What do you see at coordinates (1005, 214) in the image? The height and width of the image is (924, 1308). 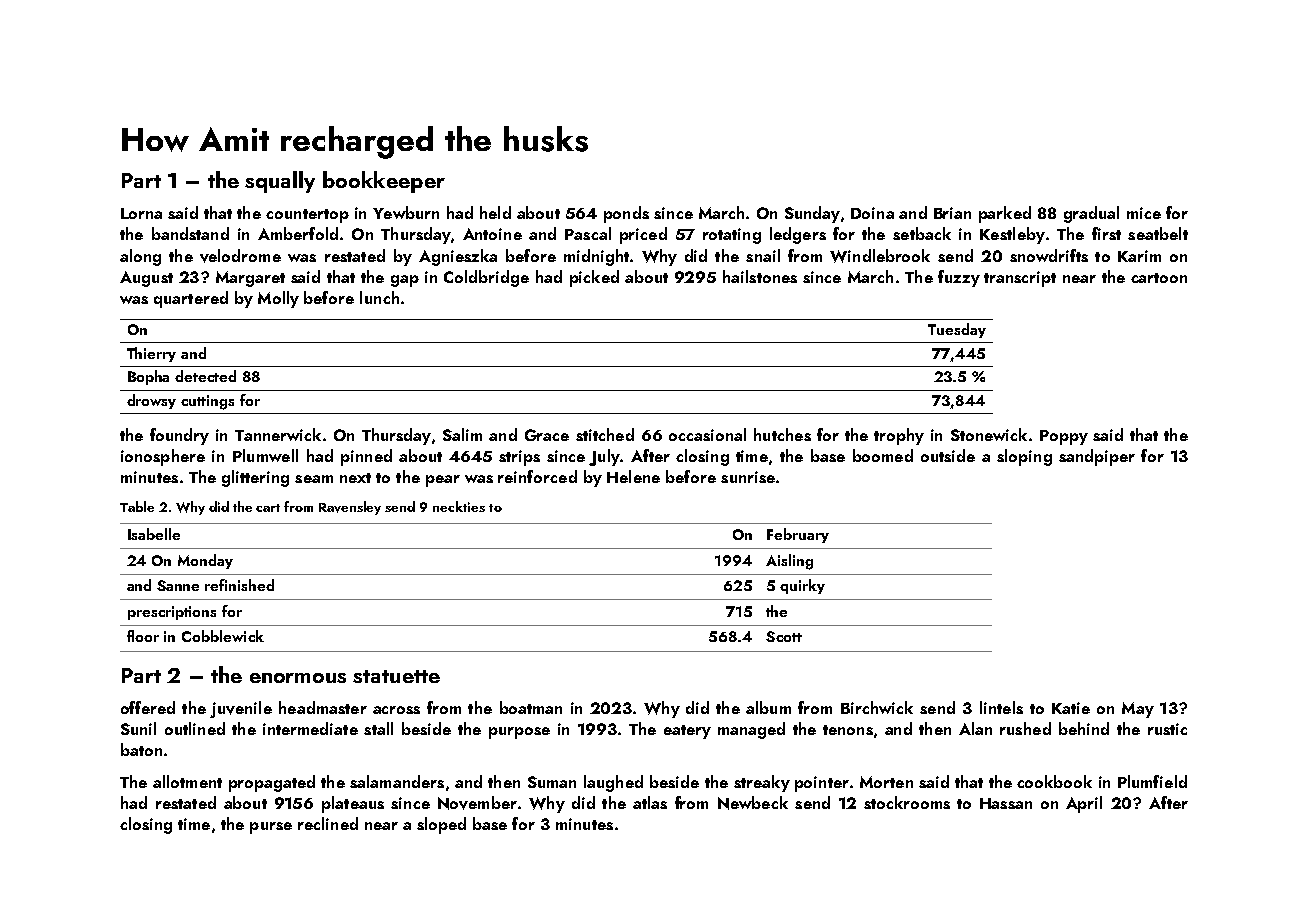 I see `parked` at bounding box center [1005, 214].
